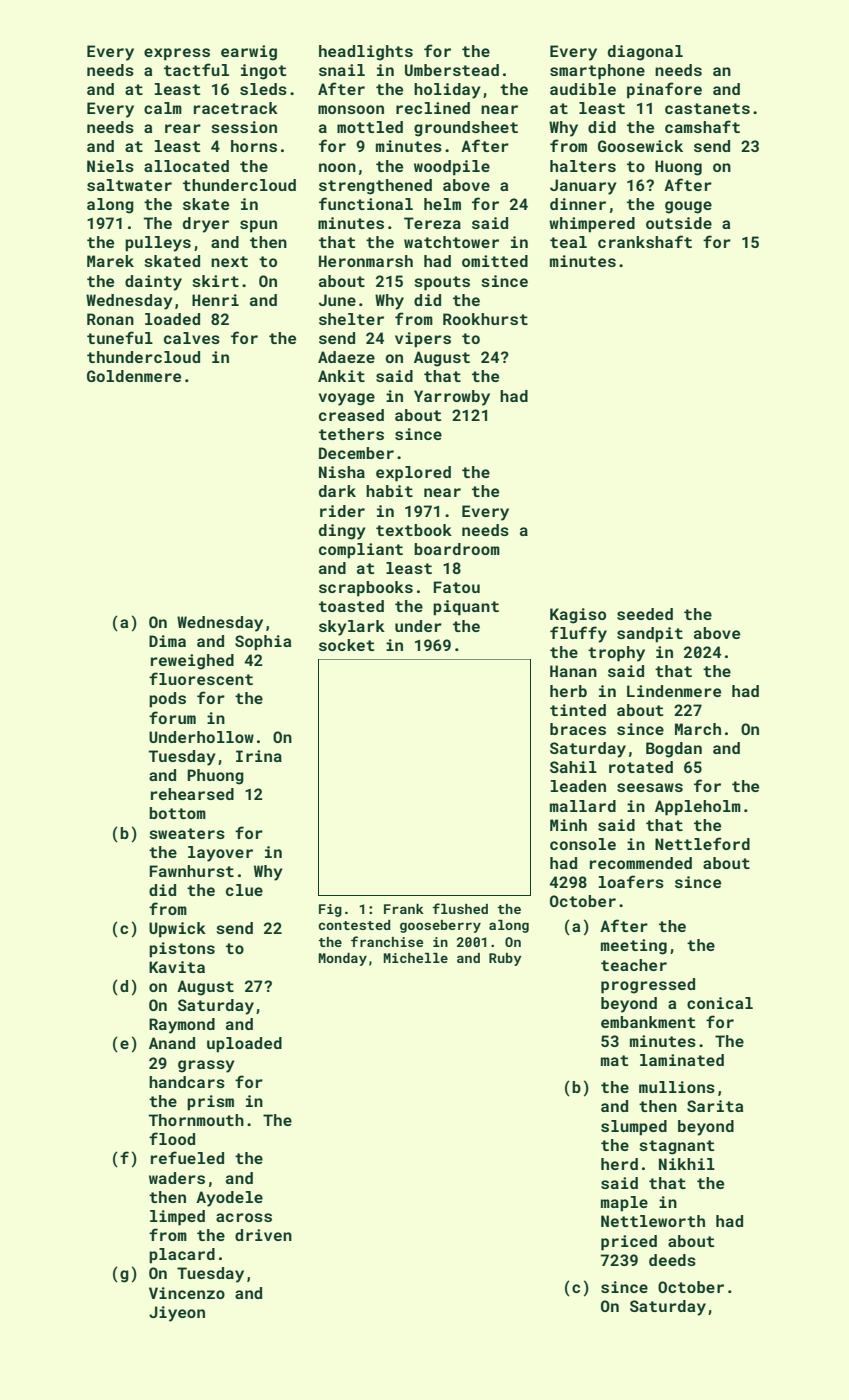 Image resolution: width=849 pixels, height=1400 pixels. What do you see at coordinates (645, 241) in the image?
I see `crankshaft` at bounding box center [645, 241].
